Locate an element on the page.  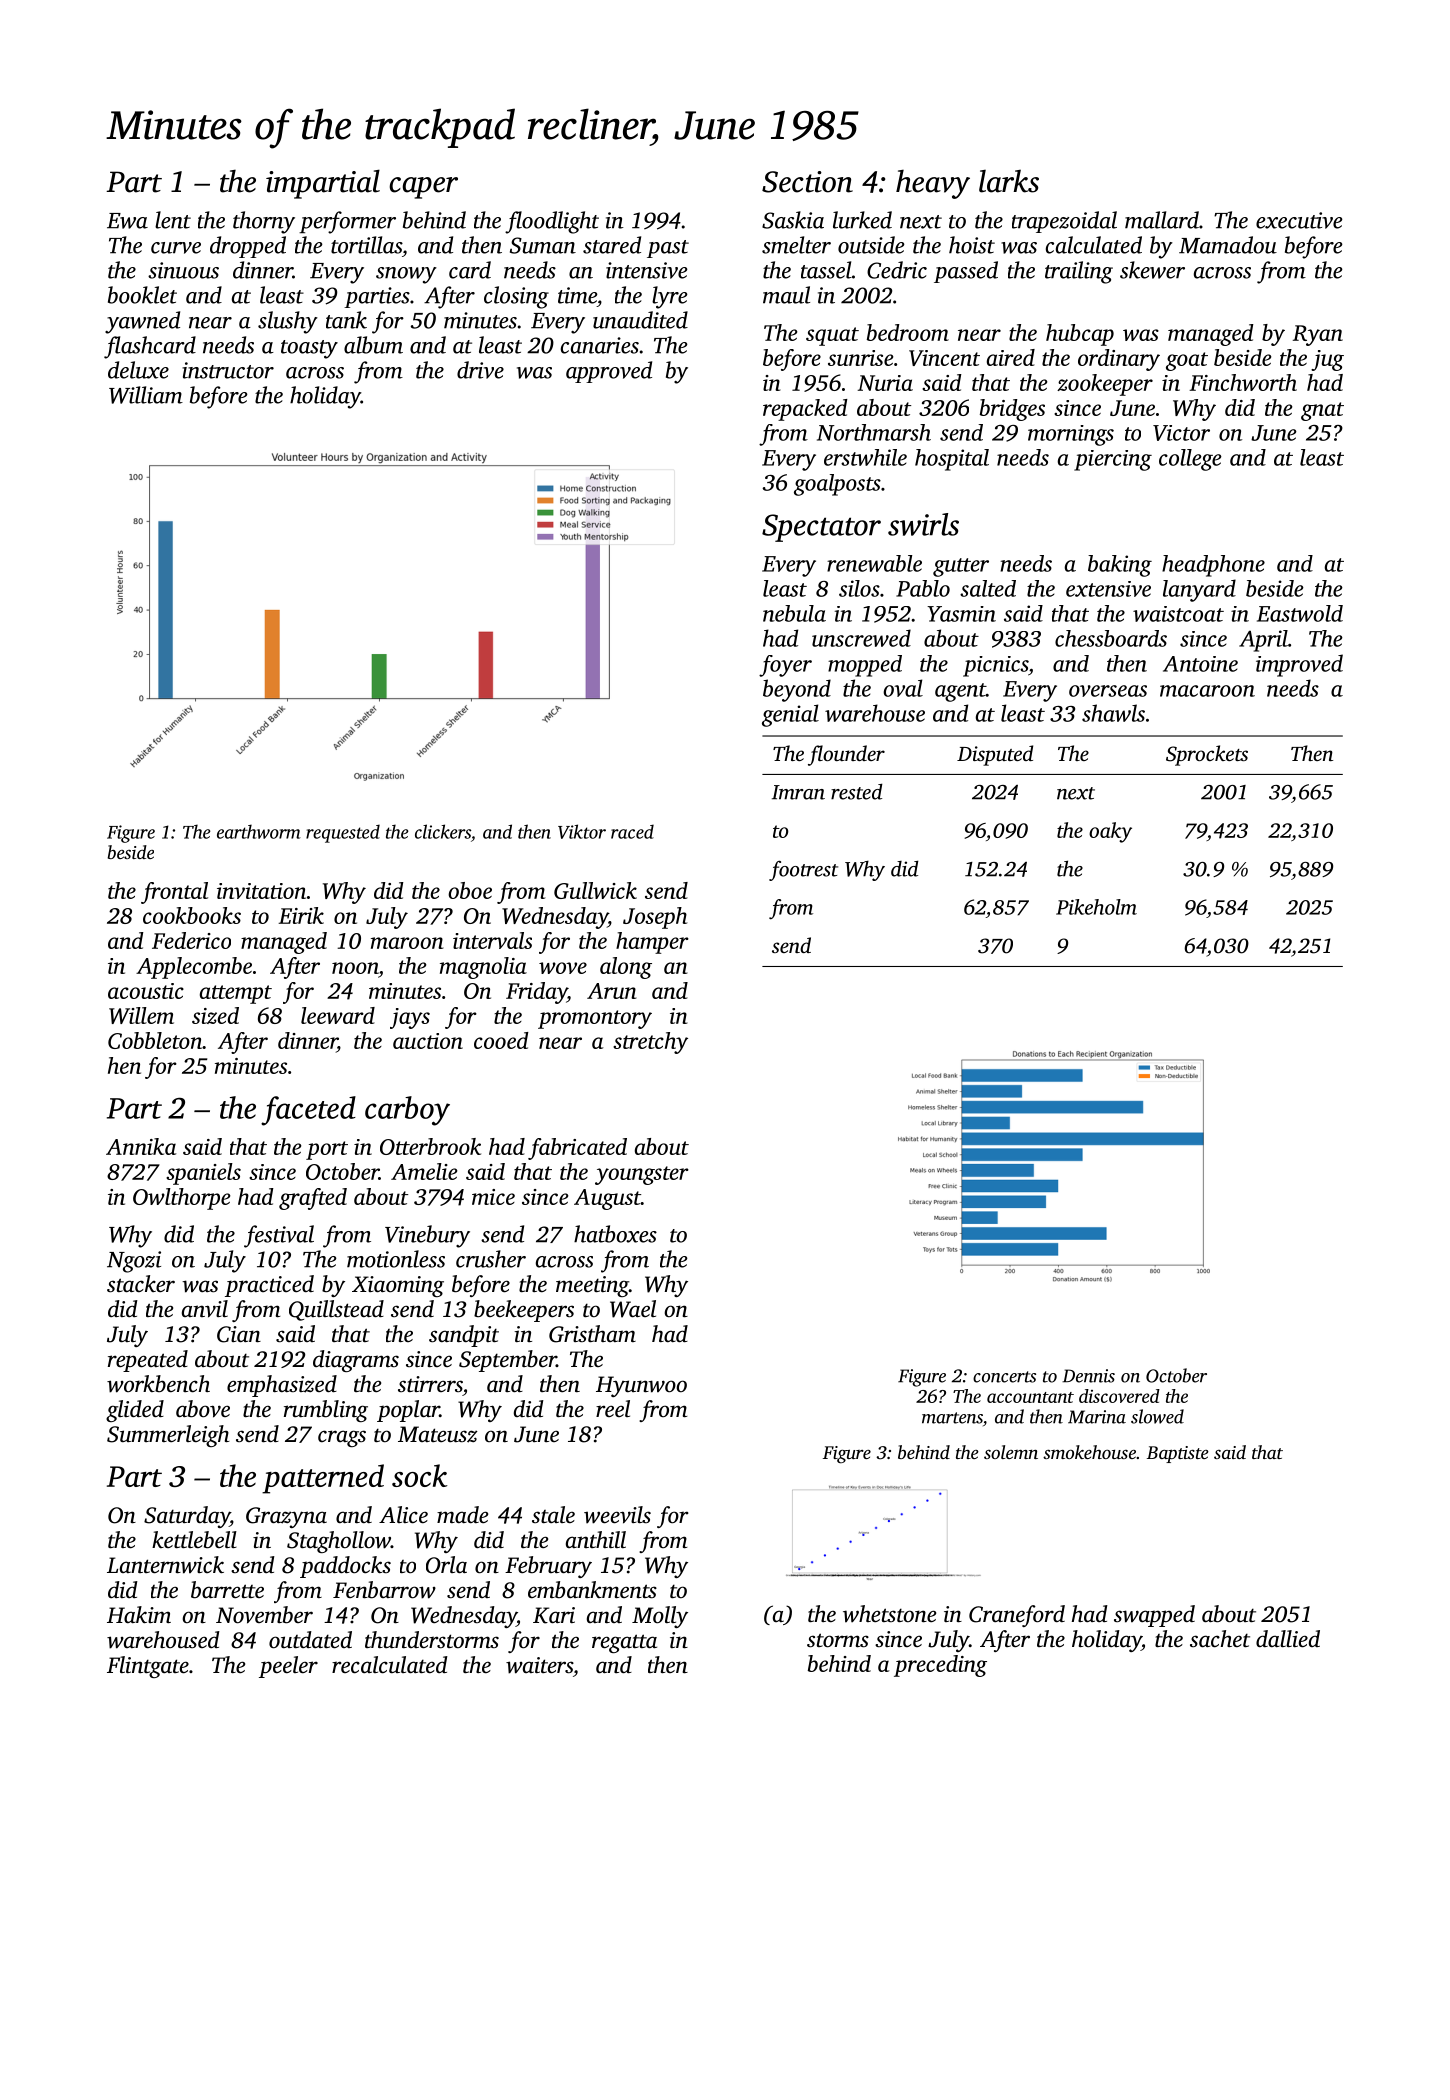
Pikeholm is located at coordinates (1096, 907).
